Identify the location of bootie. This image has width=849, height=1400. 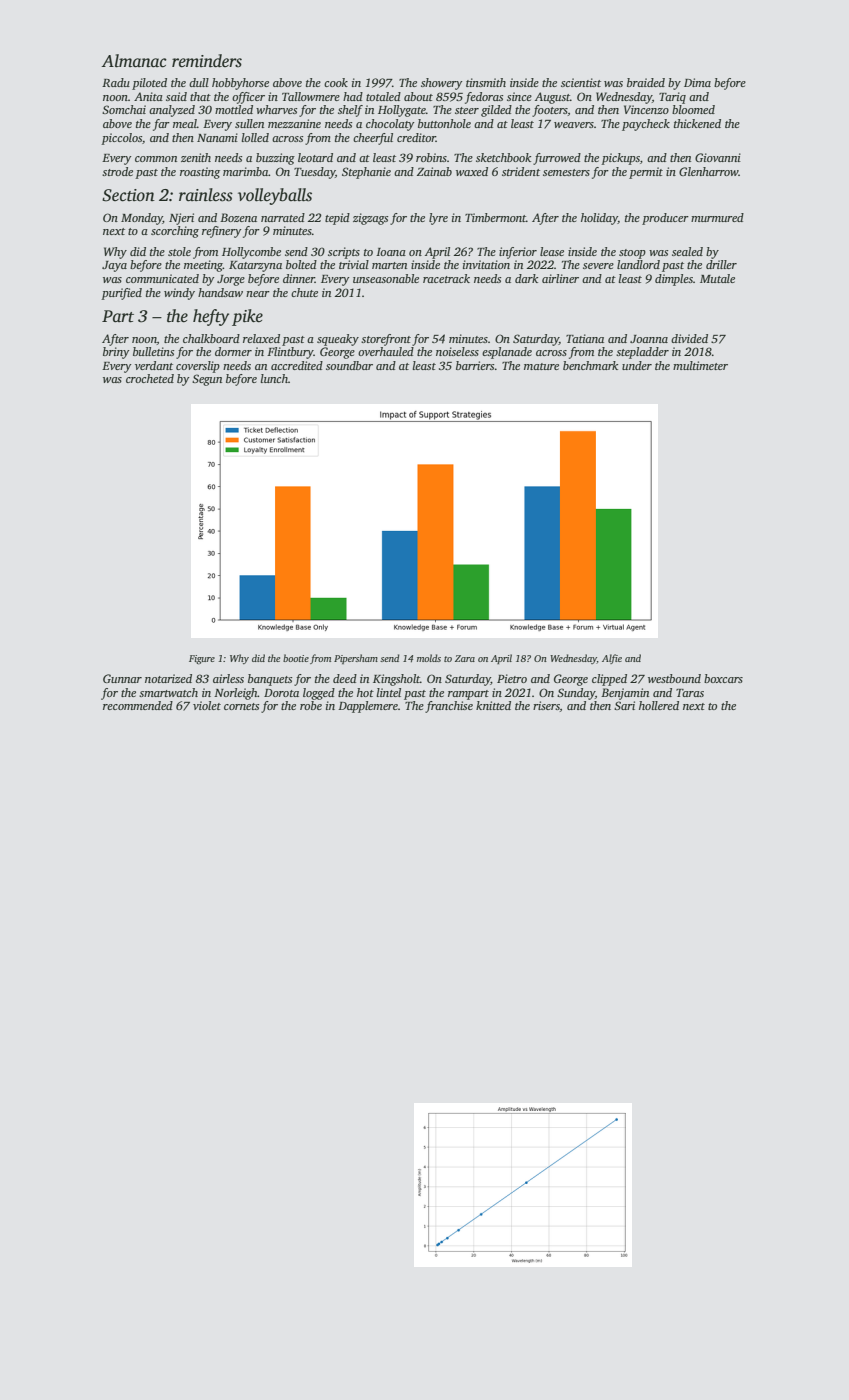
(296, 658).
